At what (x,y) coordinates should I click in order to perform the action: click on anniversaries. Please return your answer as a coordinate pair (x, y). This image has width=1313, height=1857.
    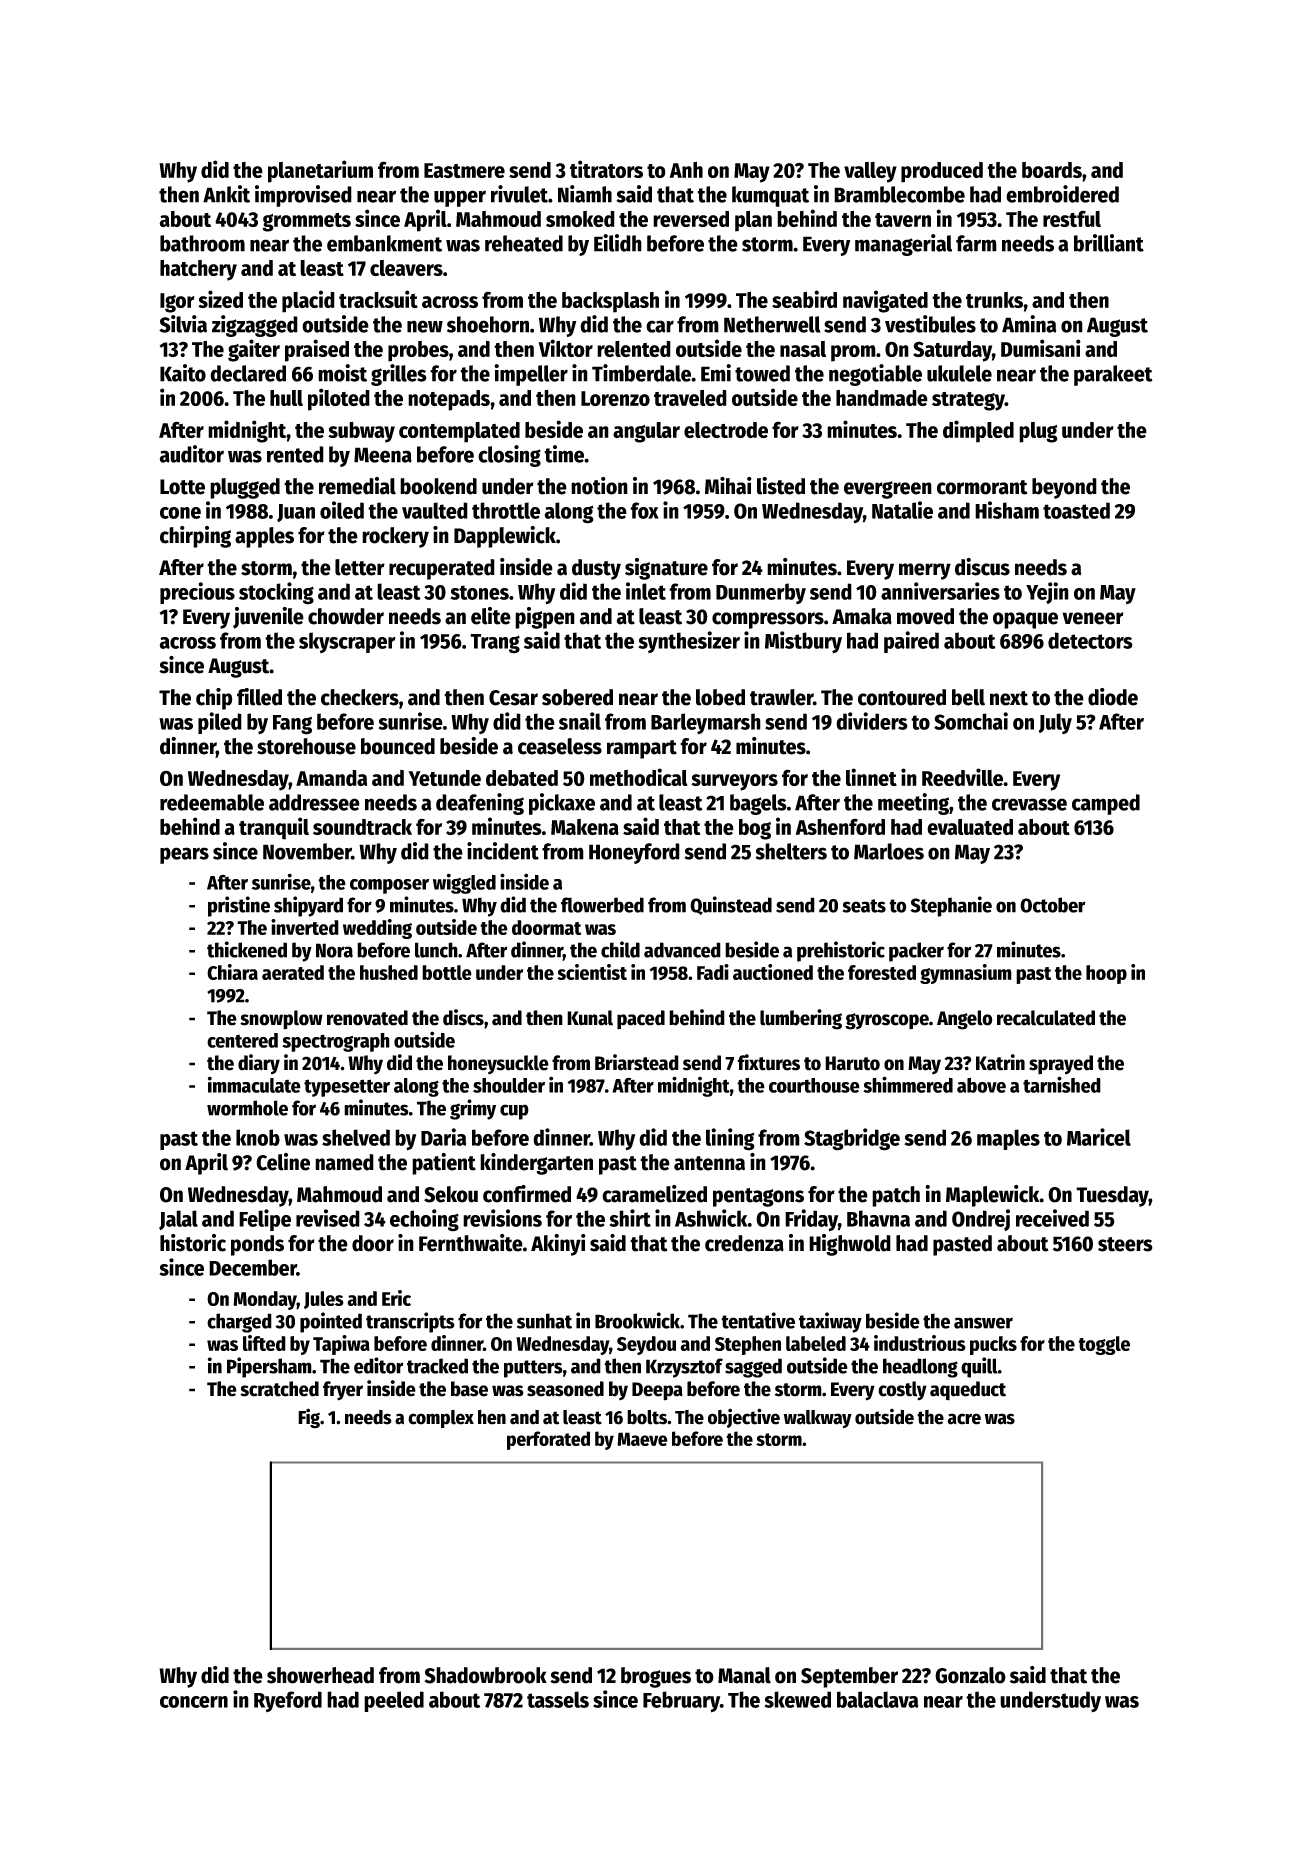
    Looking at the image, I should click on (940, 591).
